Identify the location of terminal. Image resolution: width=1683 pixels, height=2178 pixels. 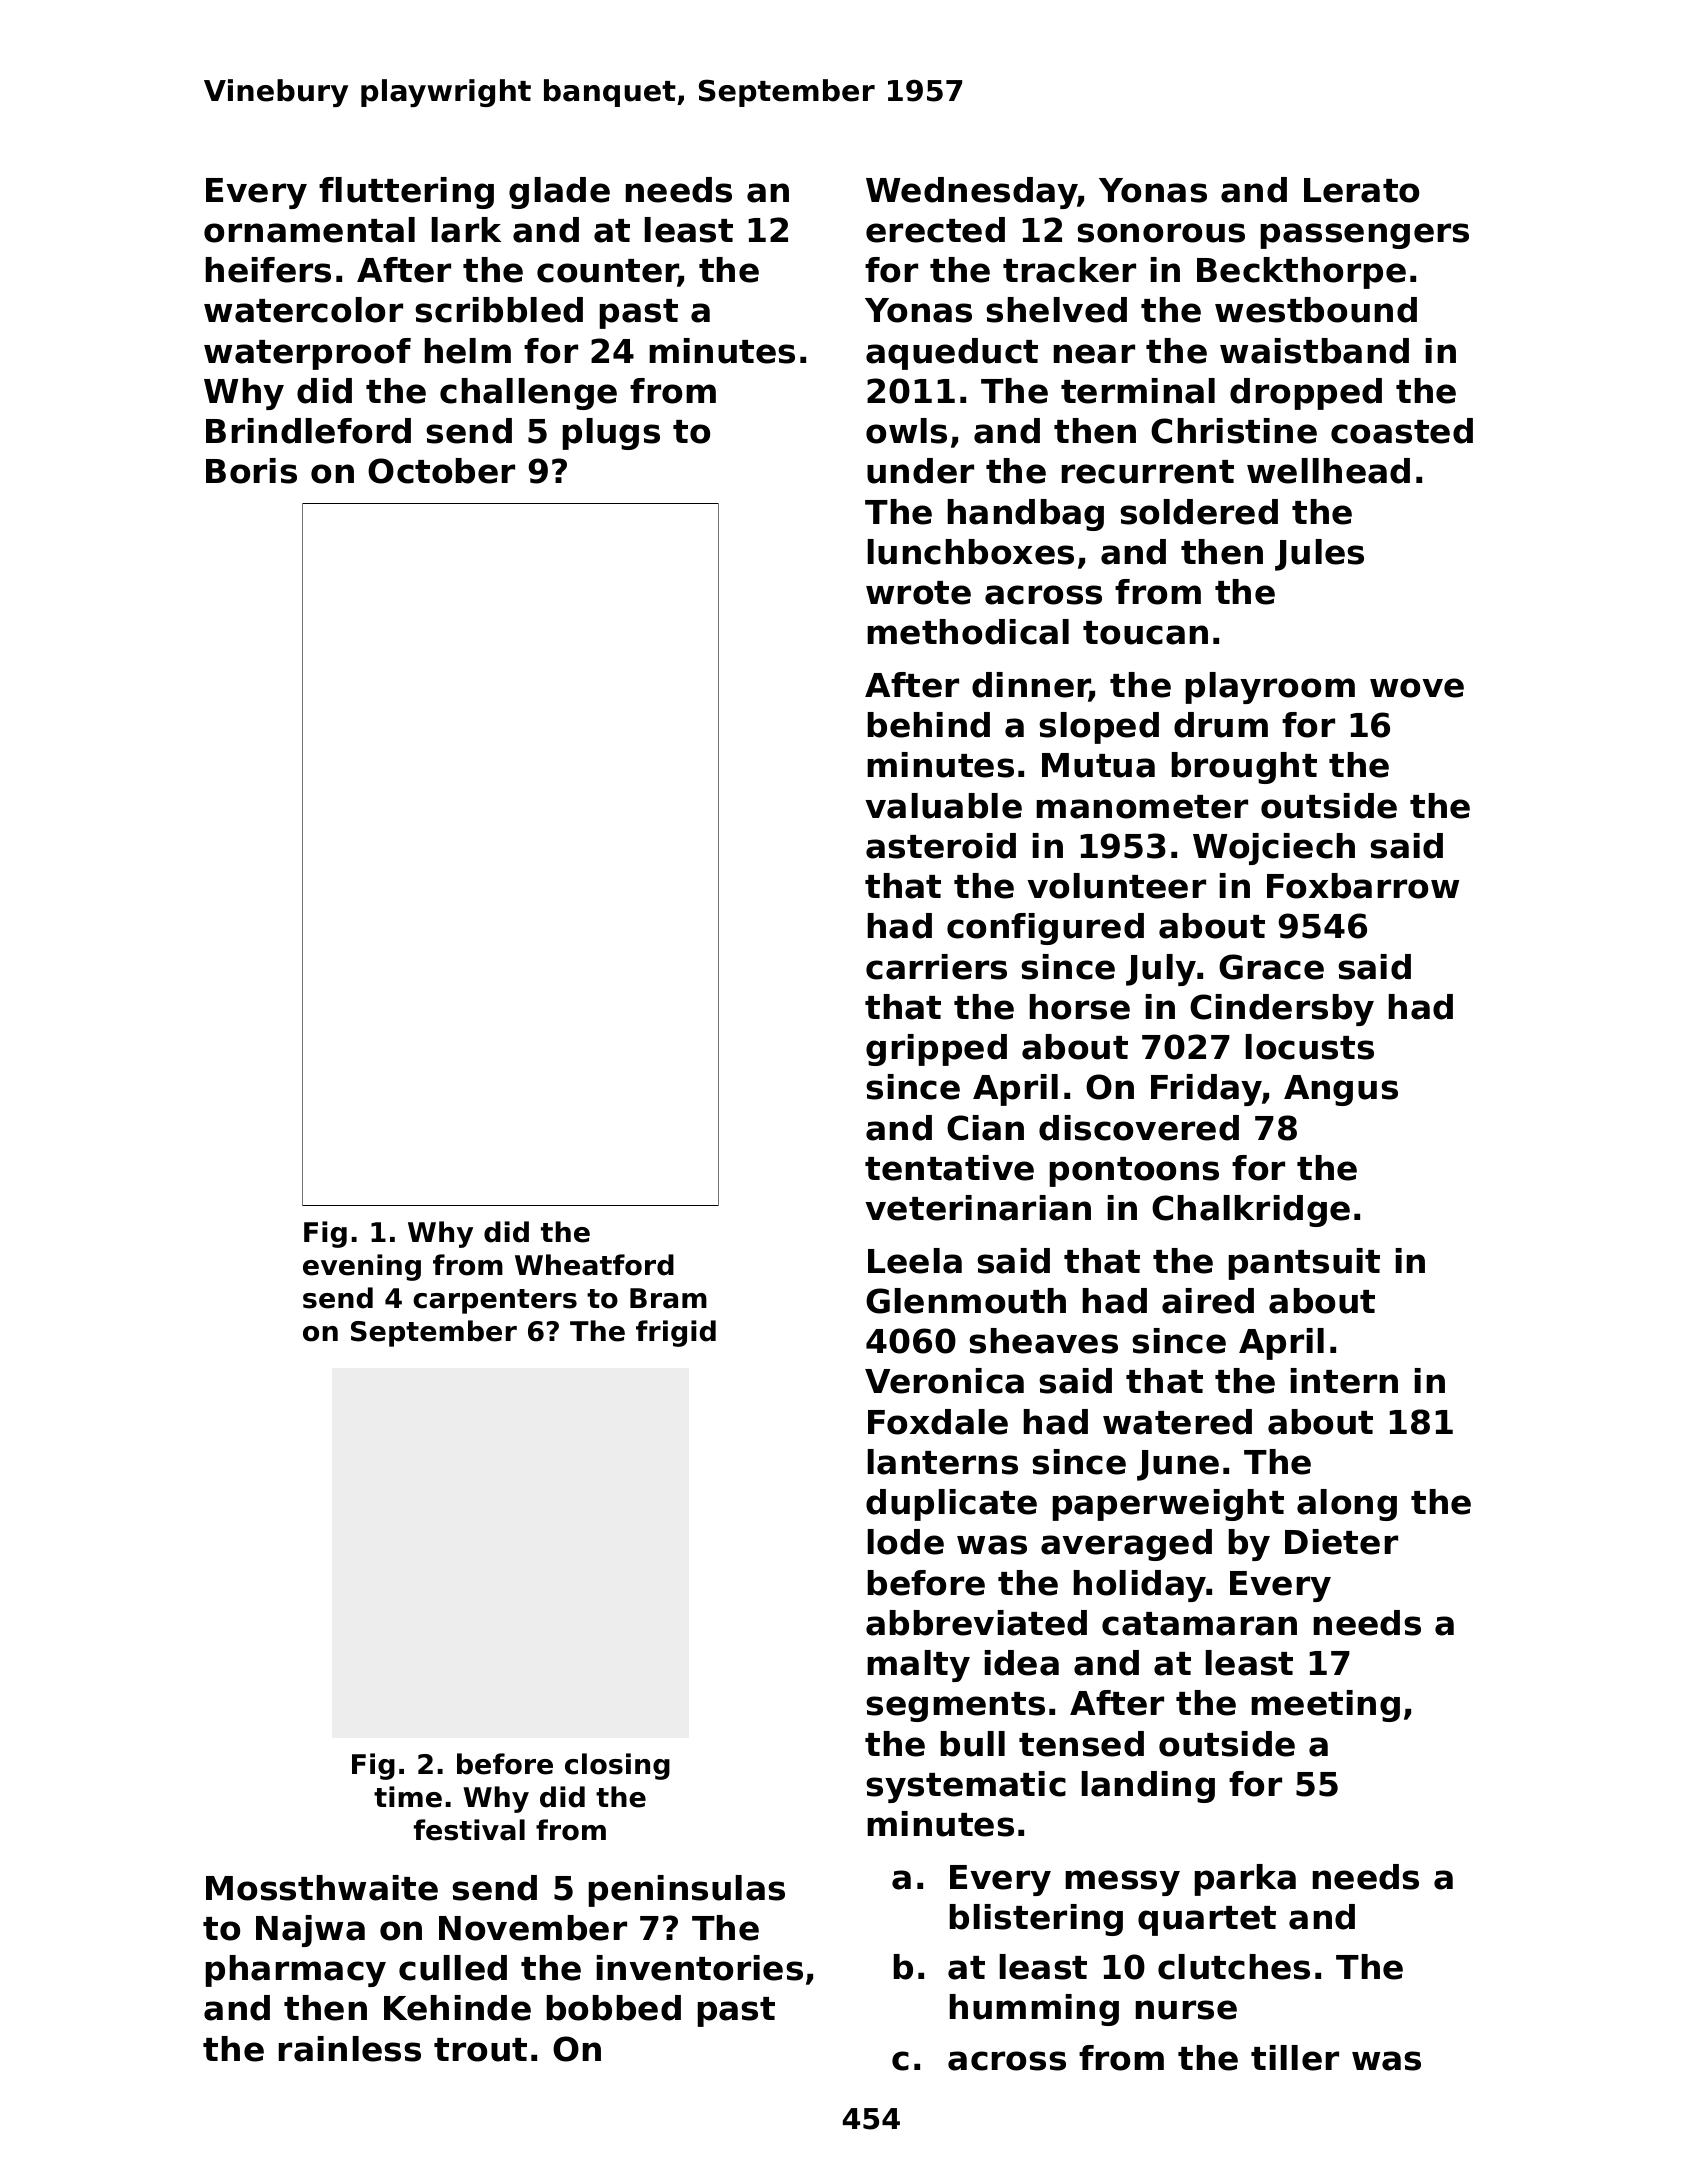
(1138, 391).
